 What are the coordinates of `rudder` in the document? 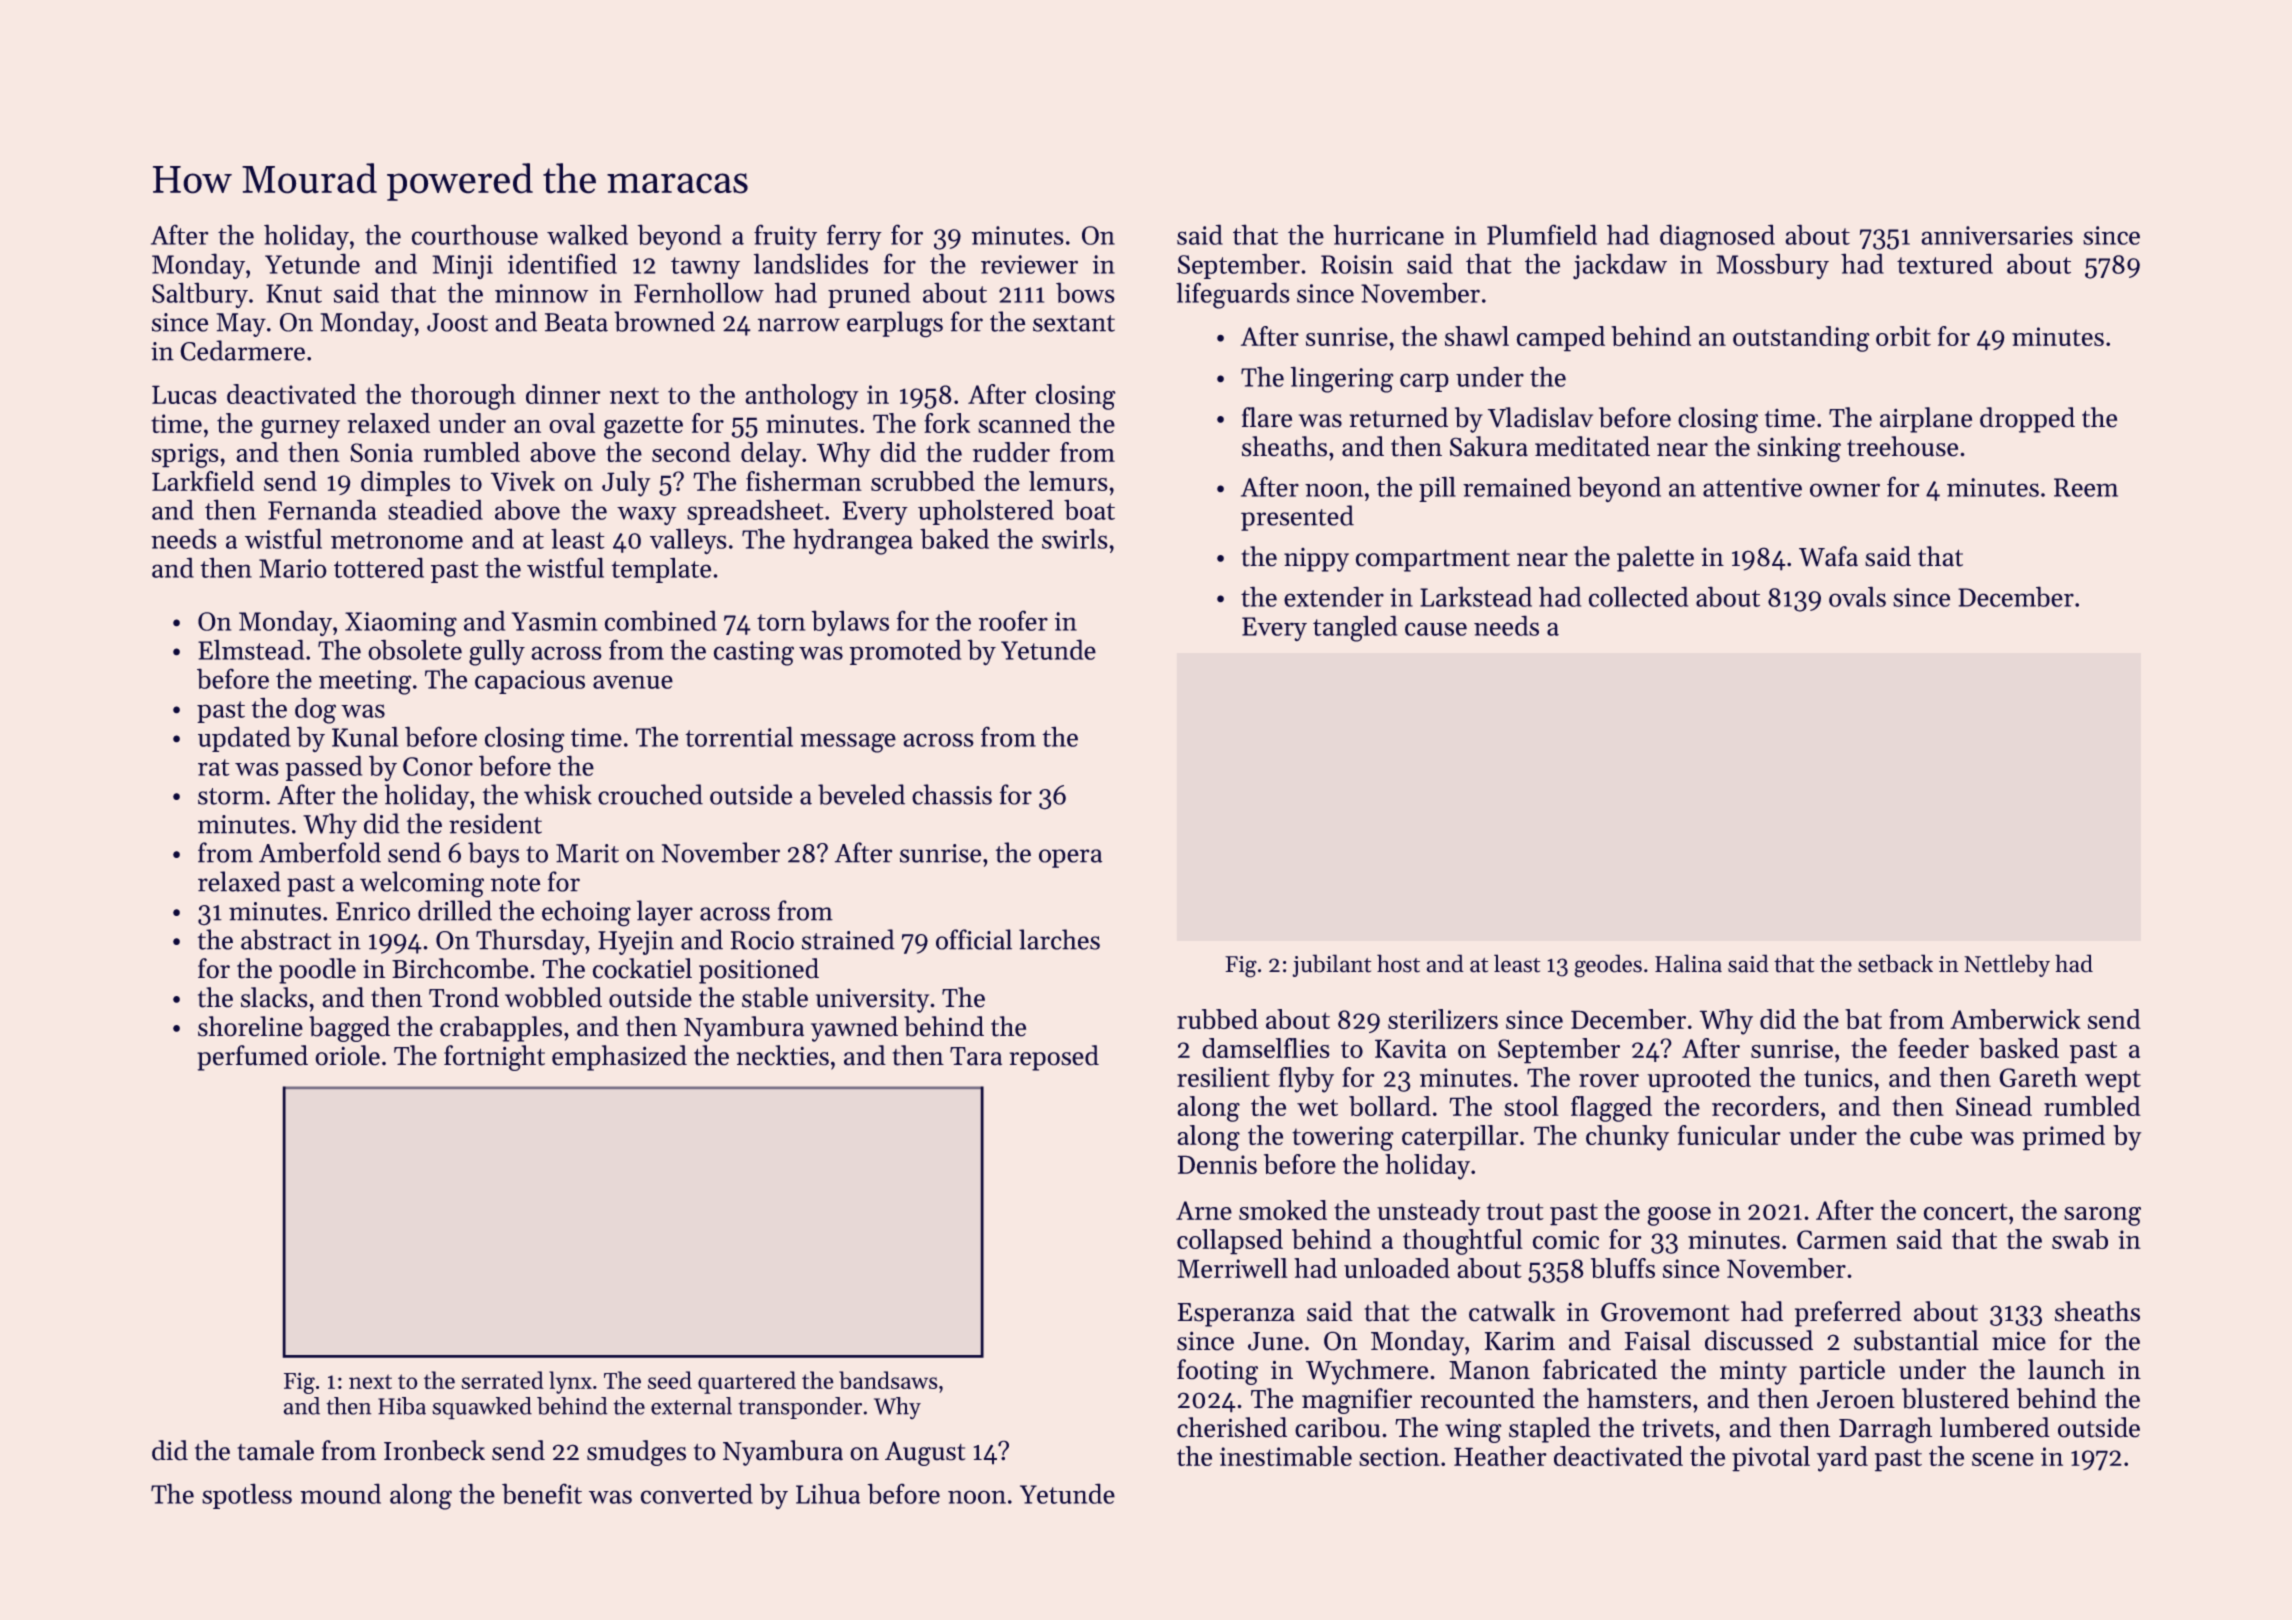 It's located at (1011, 452).
